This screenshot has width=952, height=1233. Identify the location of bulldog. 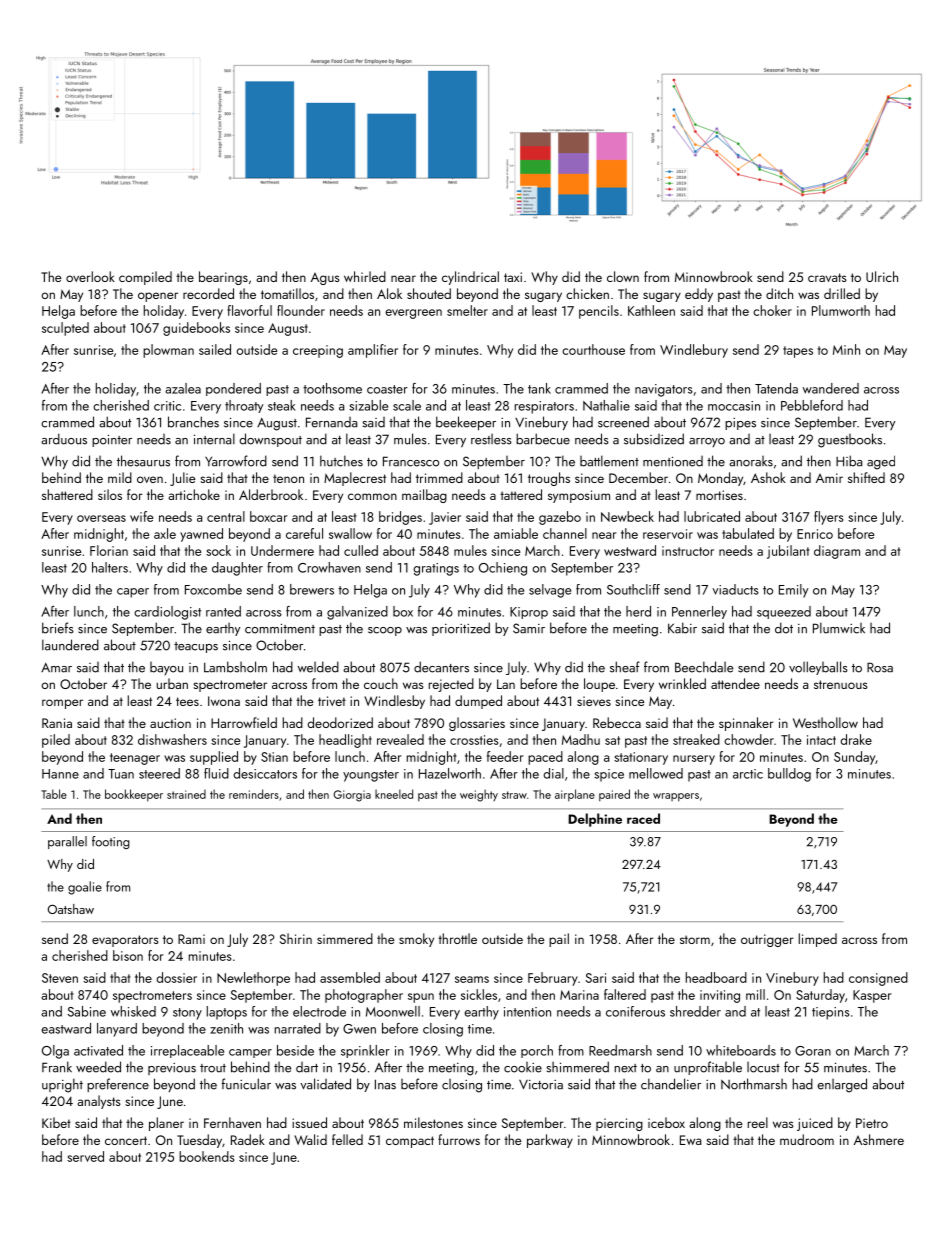
(789, 775).
